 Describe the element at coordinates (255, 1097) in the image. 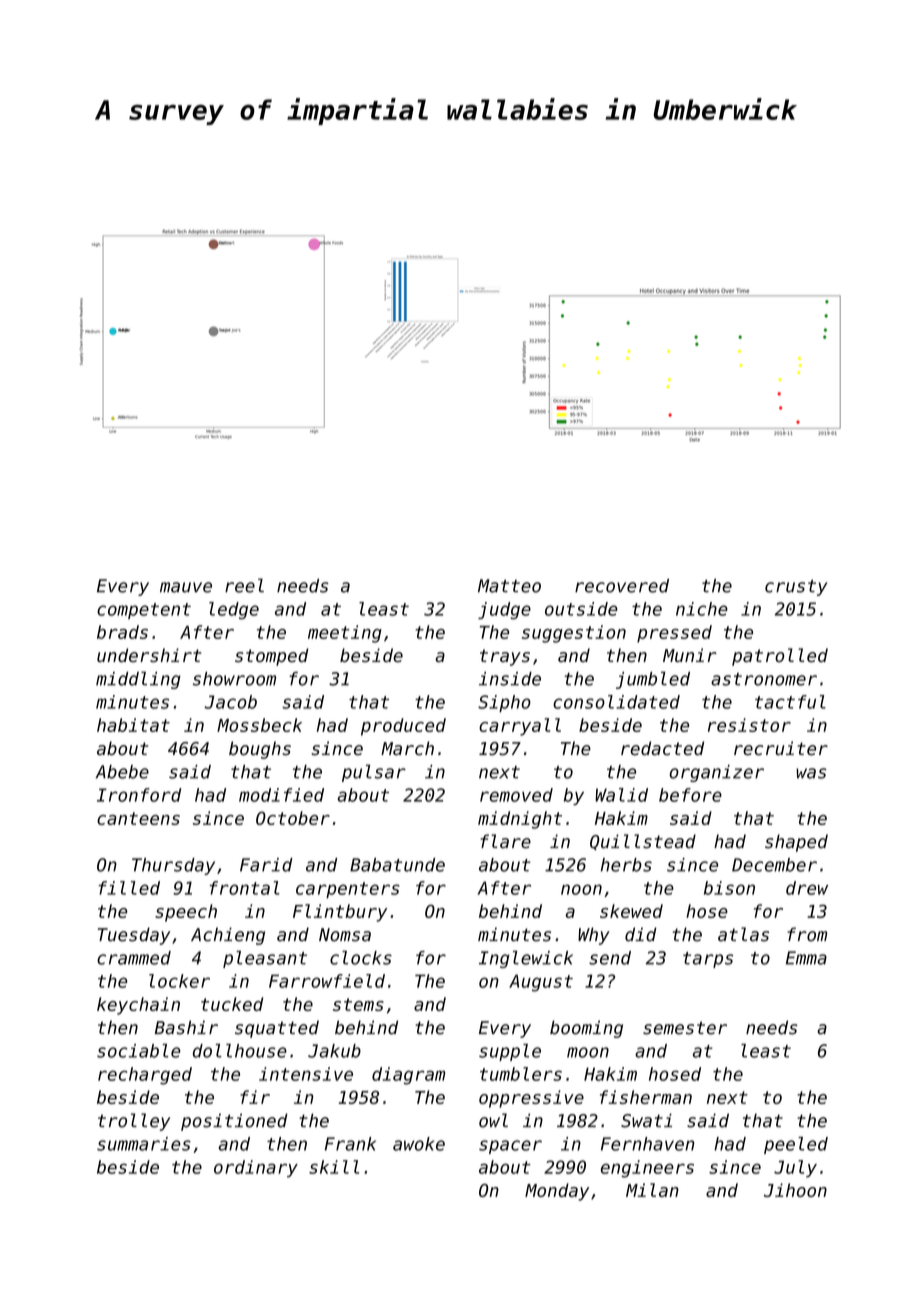

I see `fir` at that location.
